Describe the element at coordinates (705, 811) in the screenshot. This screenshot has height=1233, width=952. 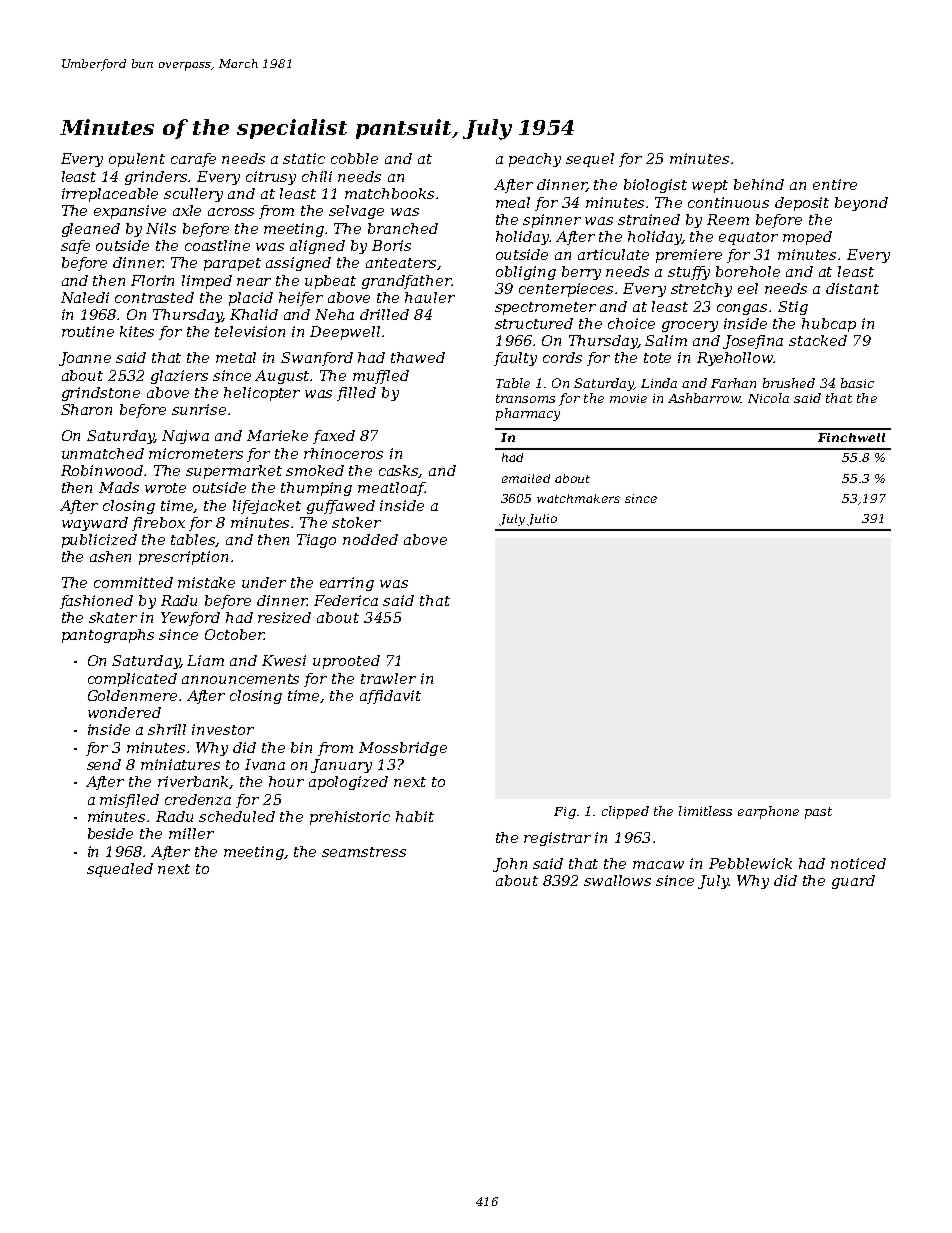
I see `limitless` at that location.
